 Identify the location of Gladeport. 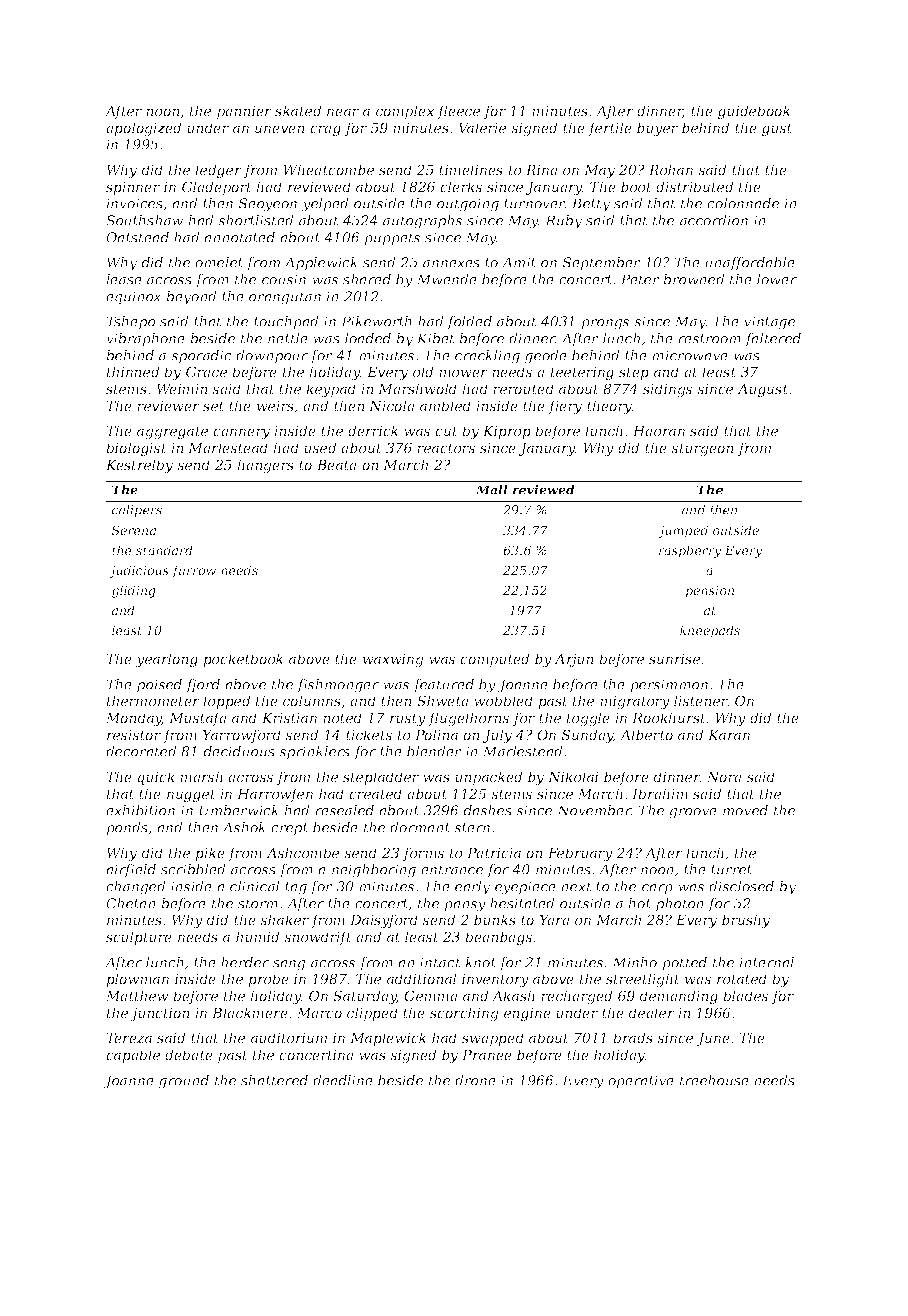
(217, 188).
